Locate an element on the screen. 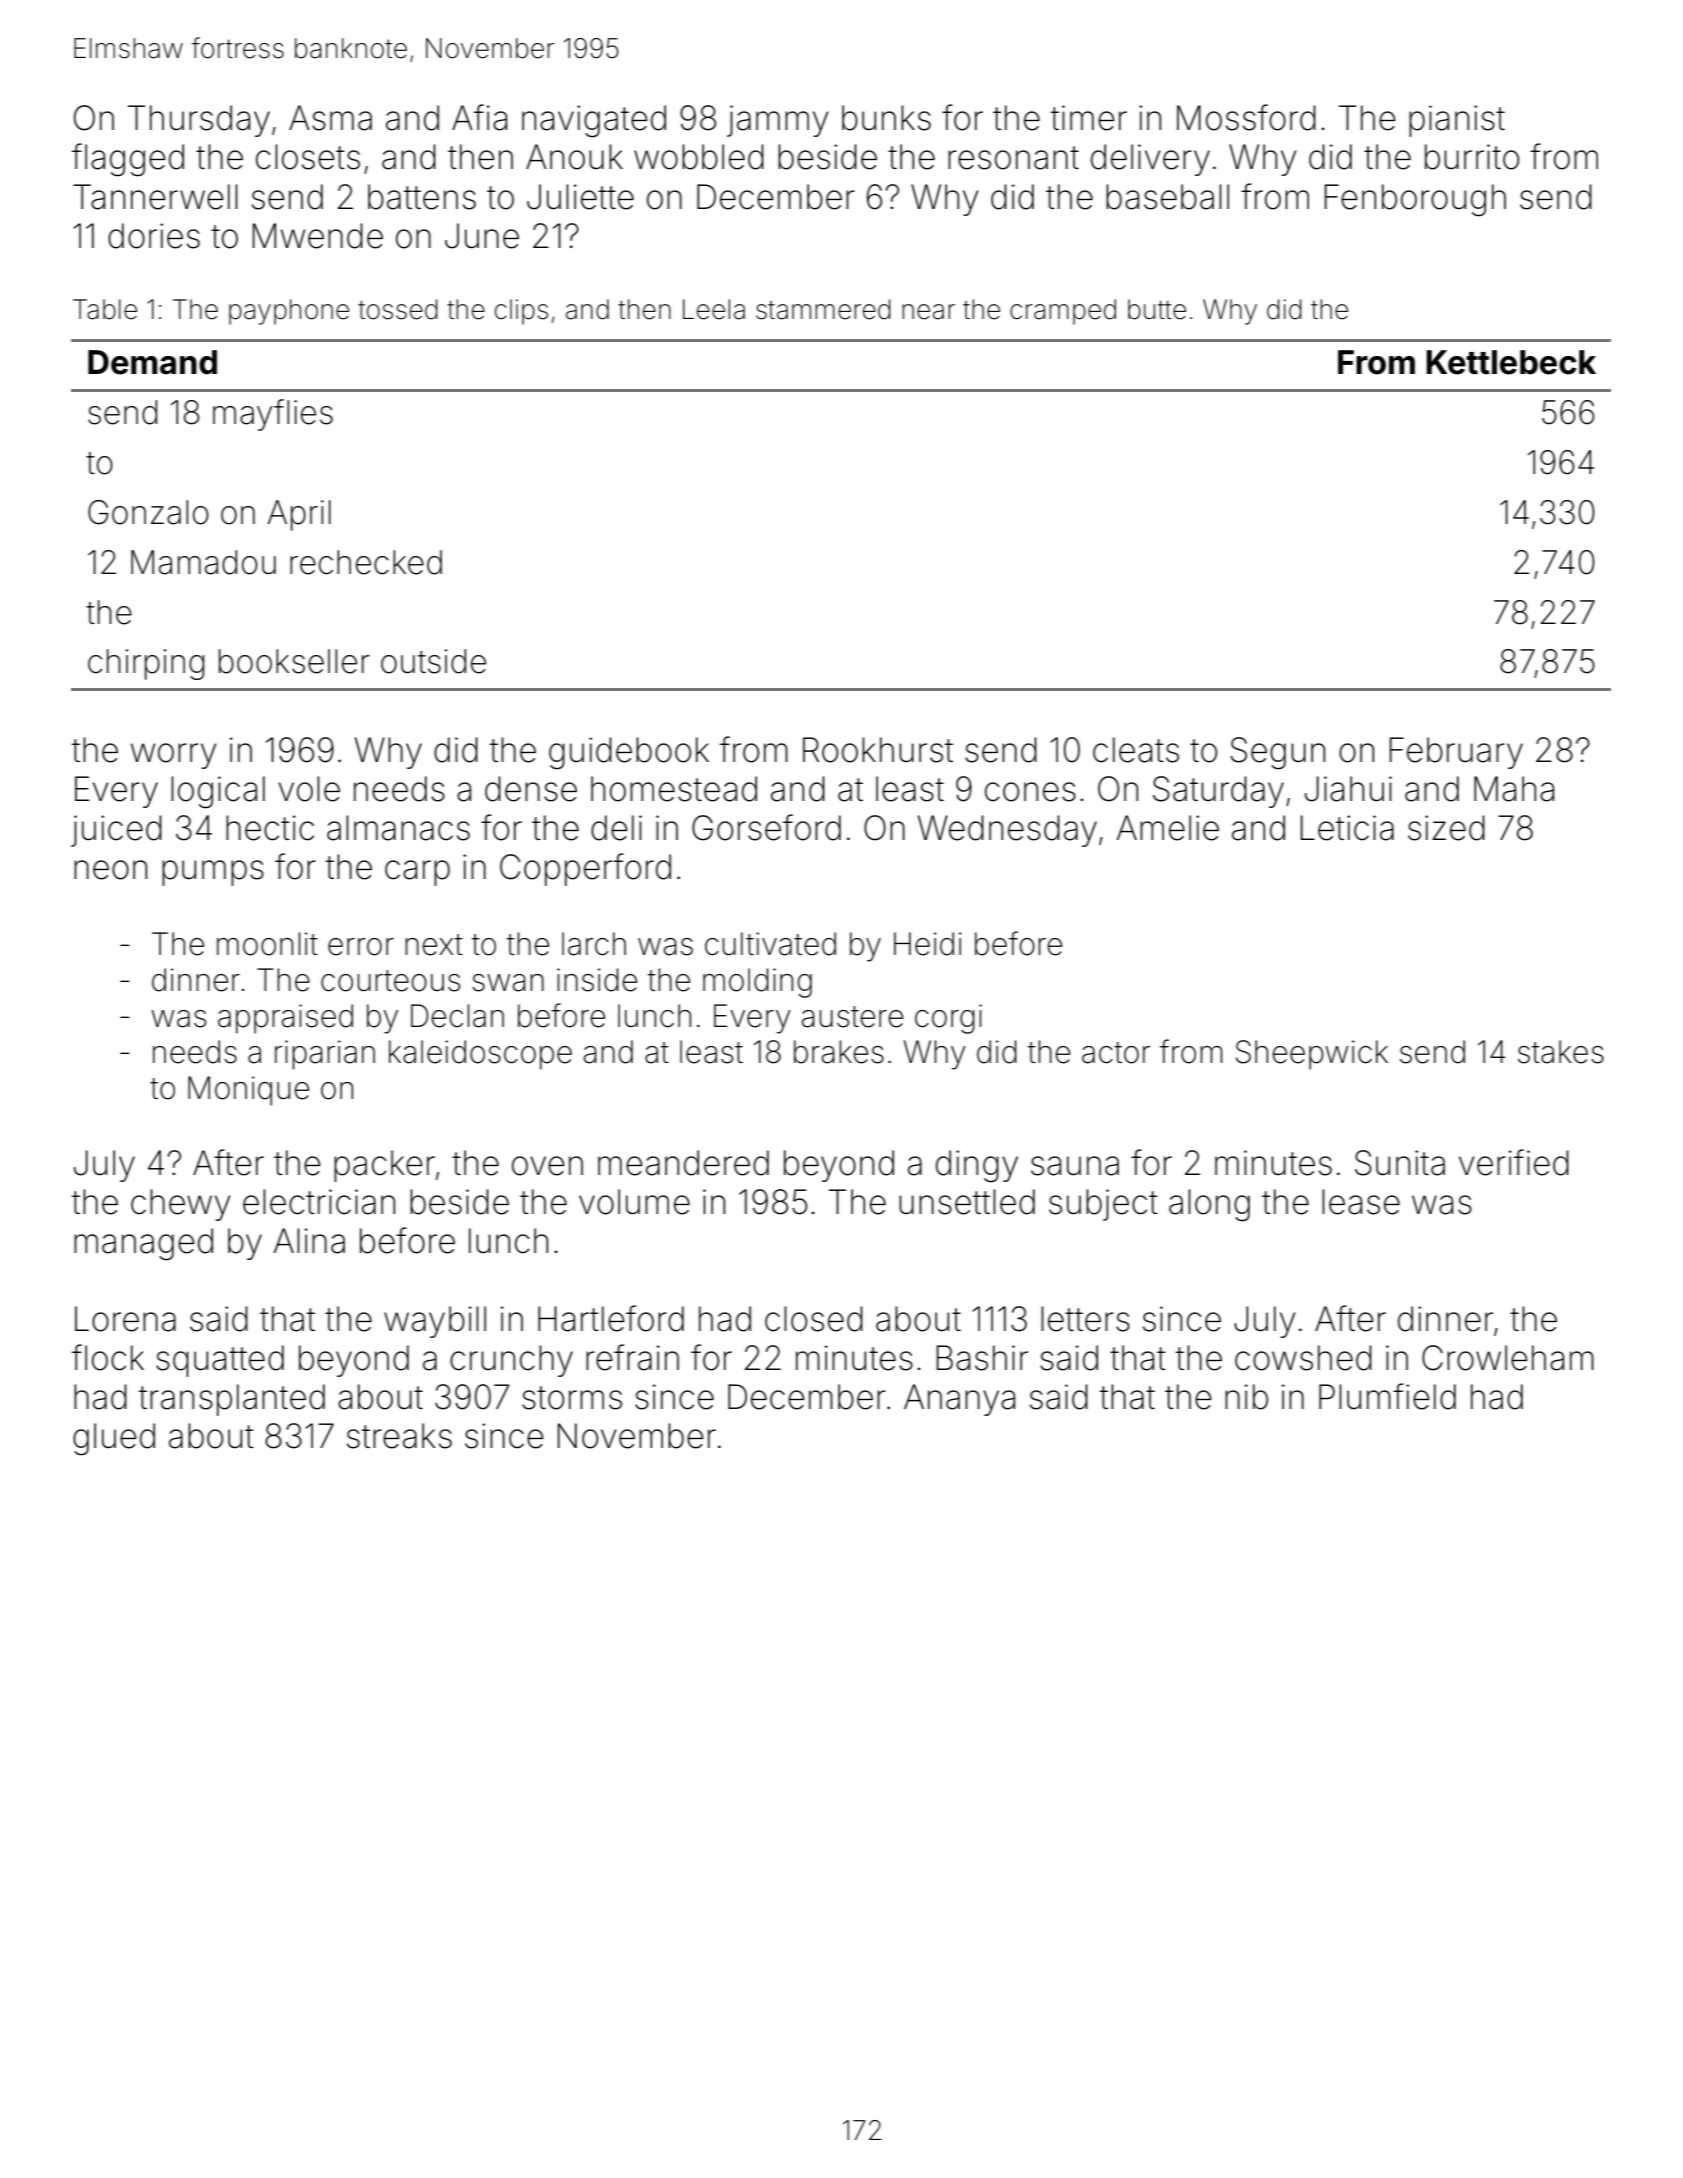 This screenshot has height=2178, width=1683. brakes is located at coordinates (839, 1052).
